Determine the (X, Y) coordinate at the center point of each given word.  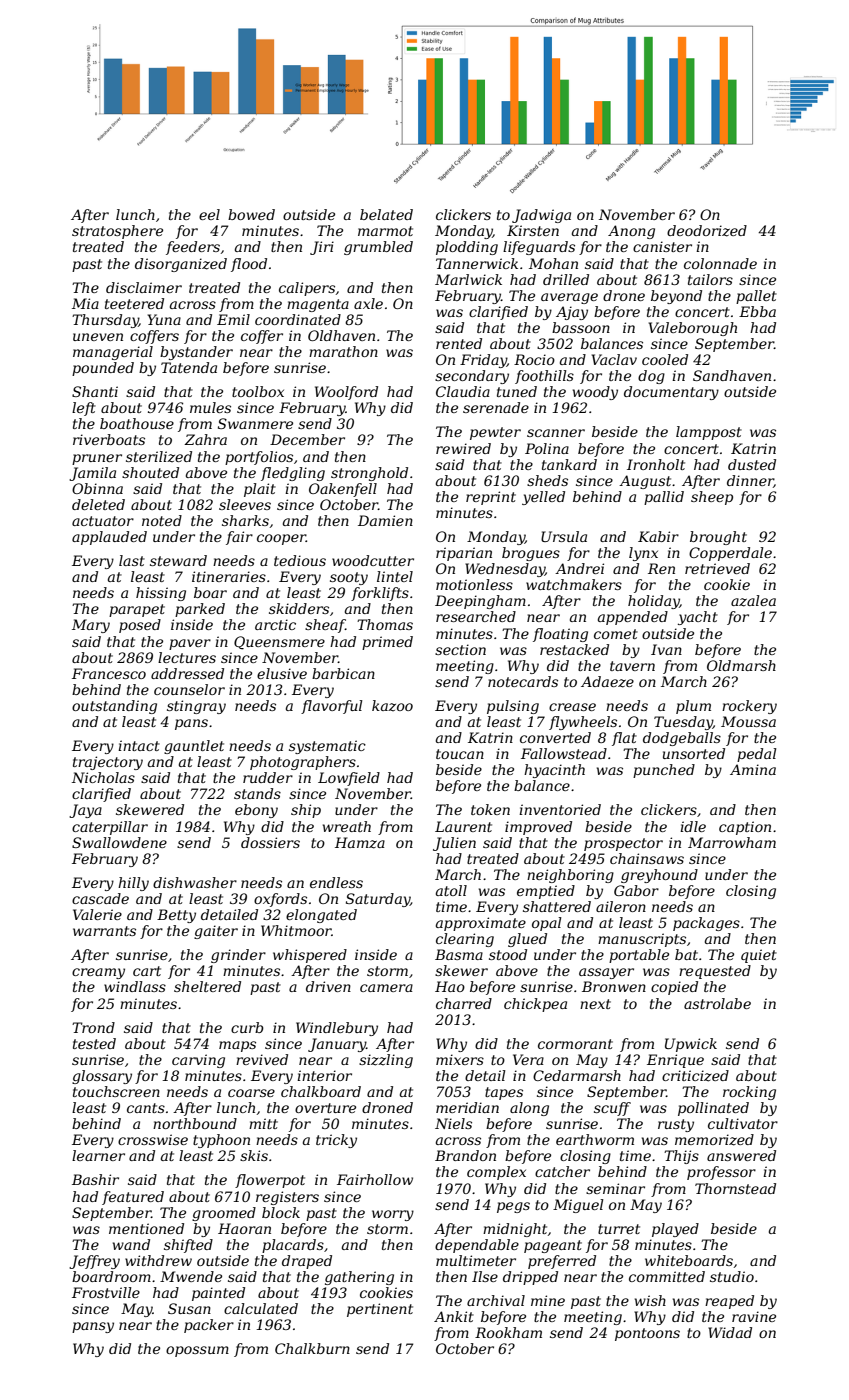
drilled (566, 279)
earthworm (595, 1139)
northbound (195, 1123)
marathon (343, 351)
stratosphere (117, 232)
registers (287, 1198)
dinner (750, 481)
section (460, 649)
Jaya (85, 811)
